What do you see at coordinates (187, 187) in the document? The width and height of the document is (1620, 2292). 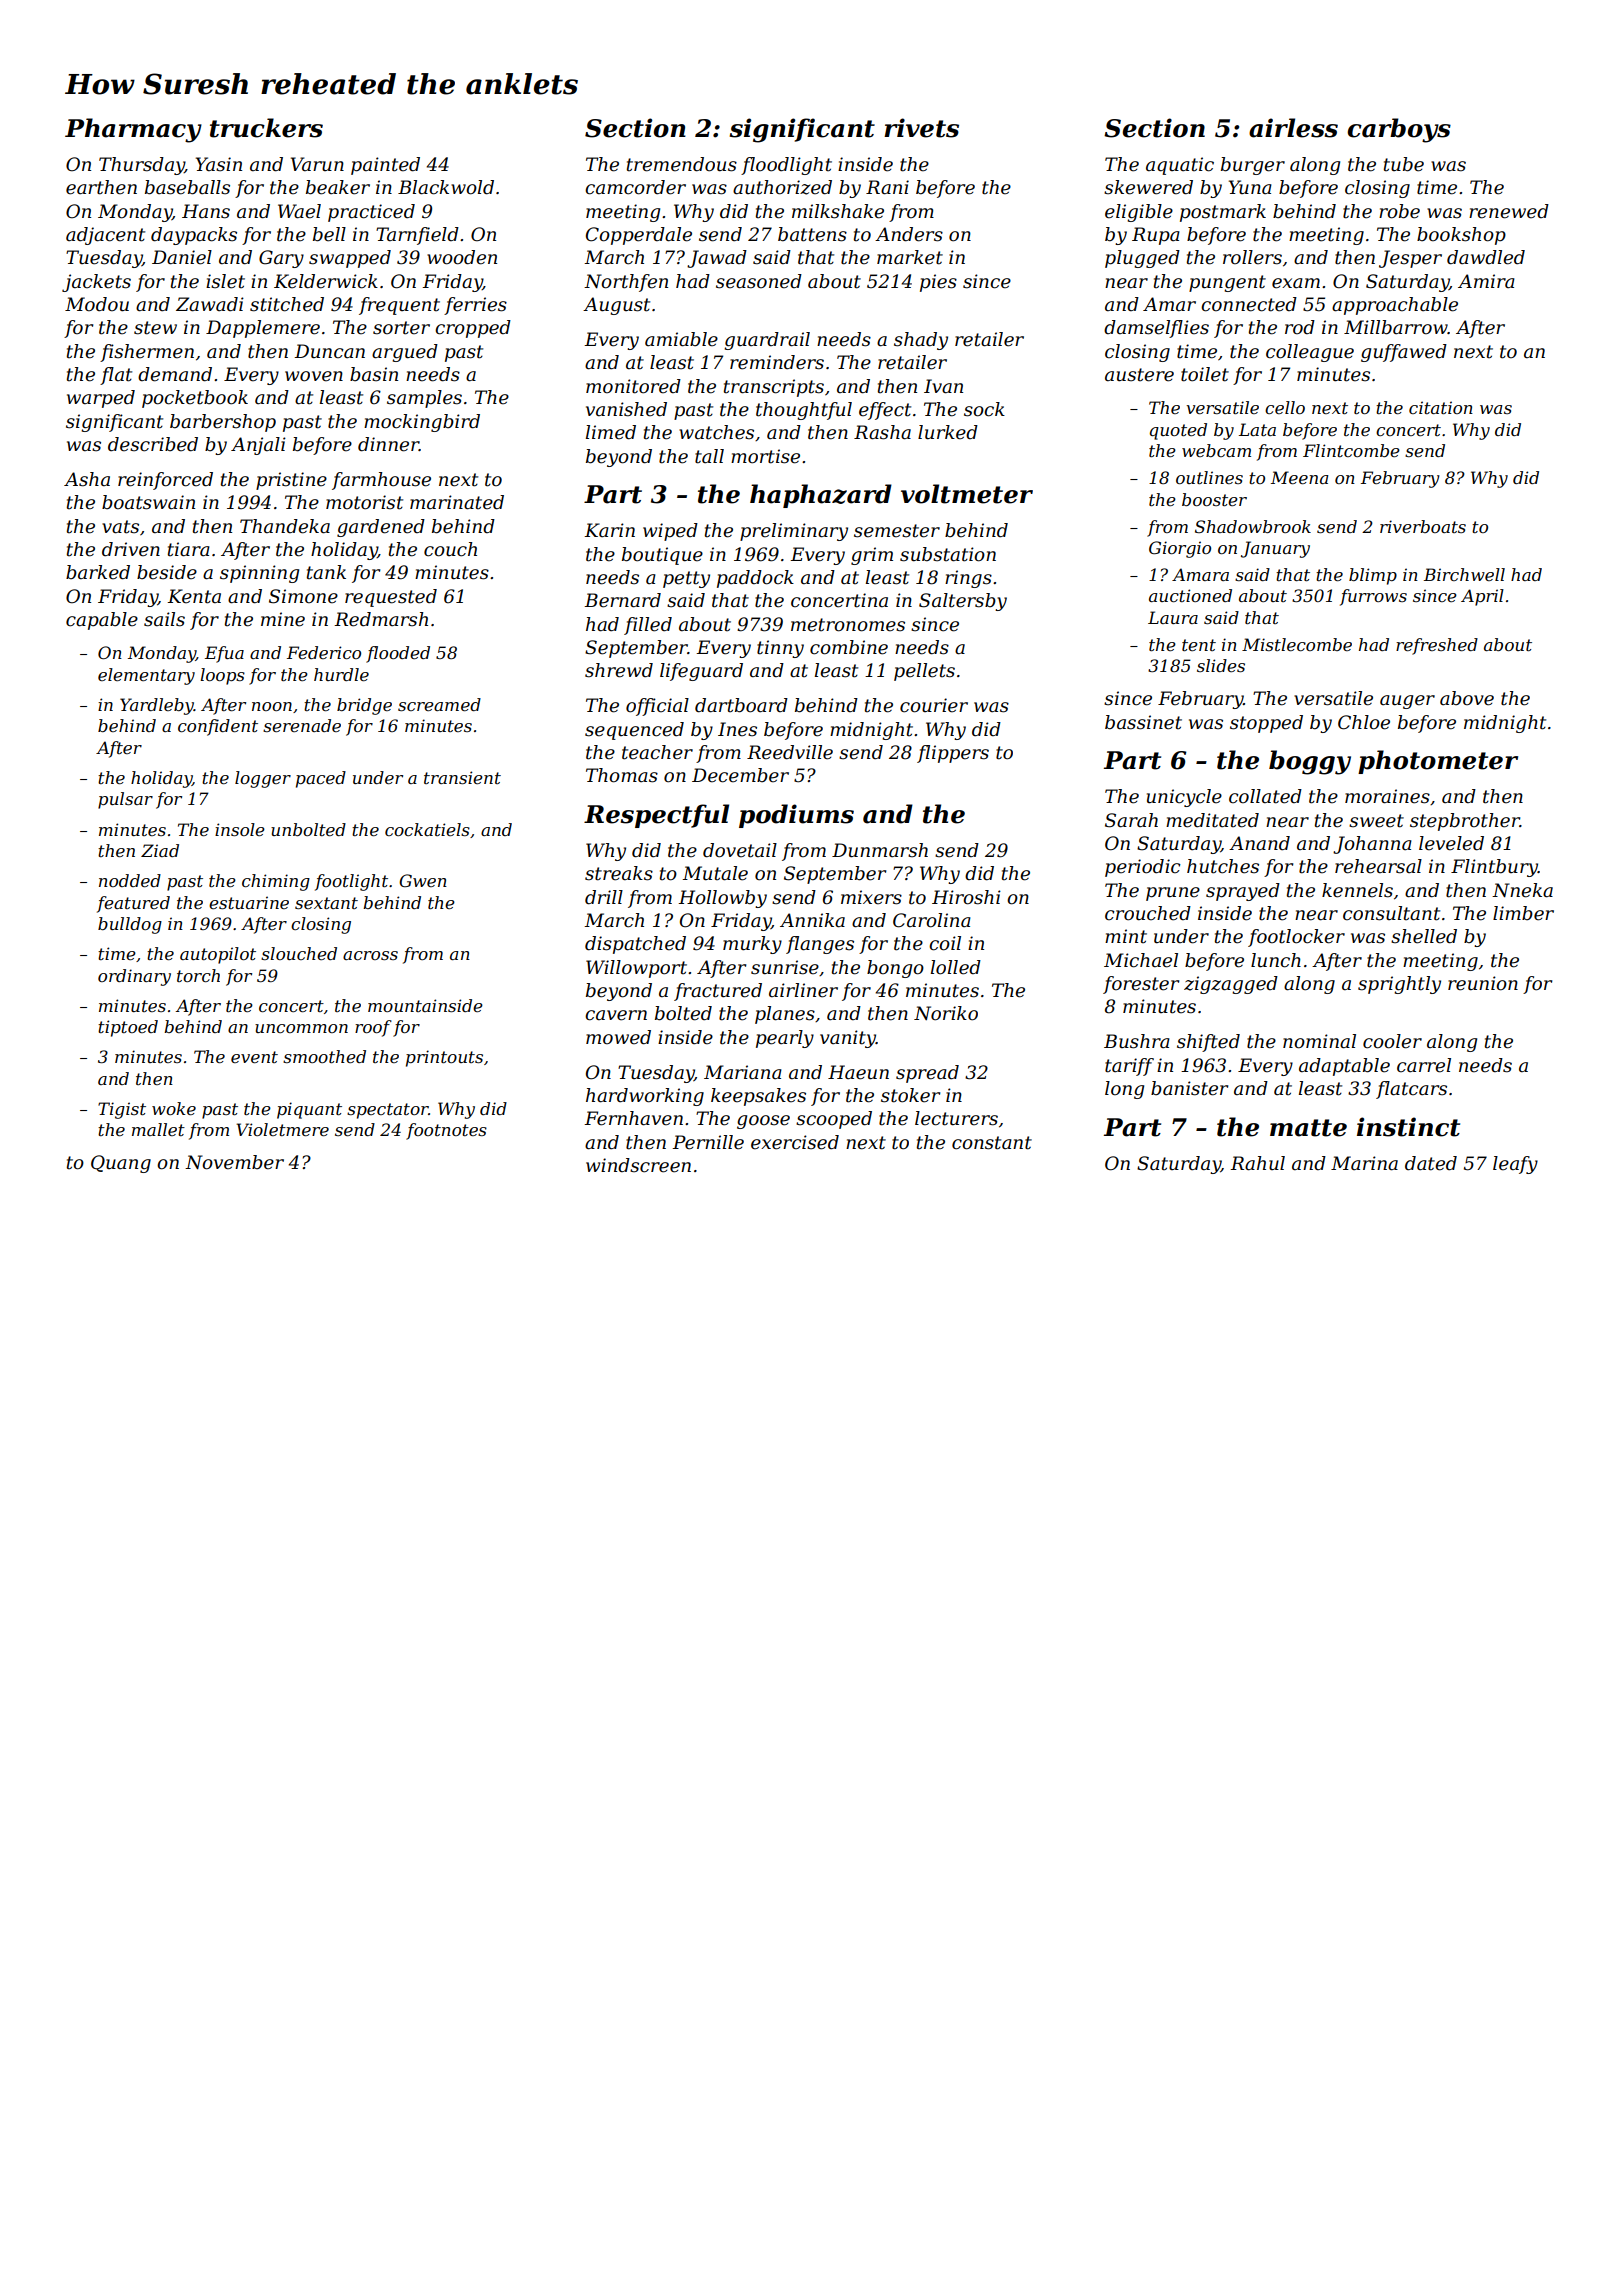 I see `baseballs` at bounding box center [187, 187].
